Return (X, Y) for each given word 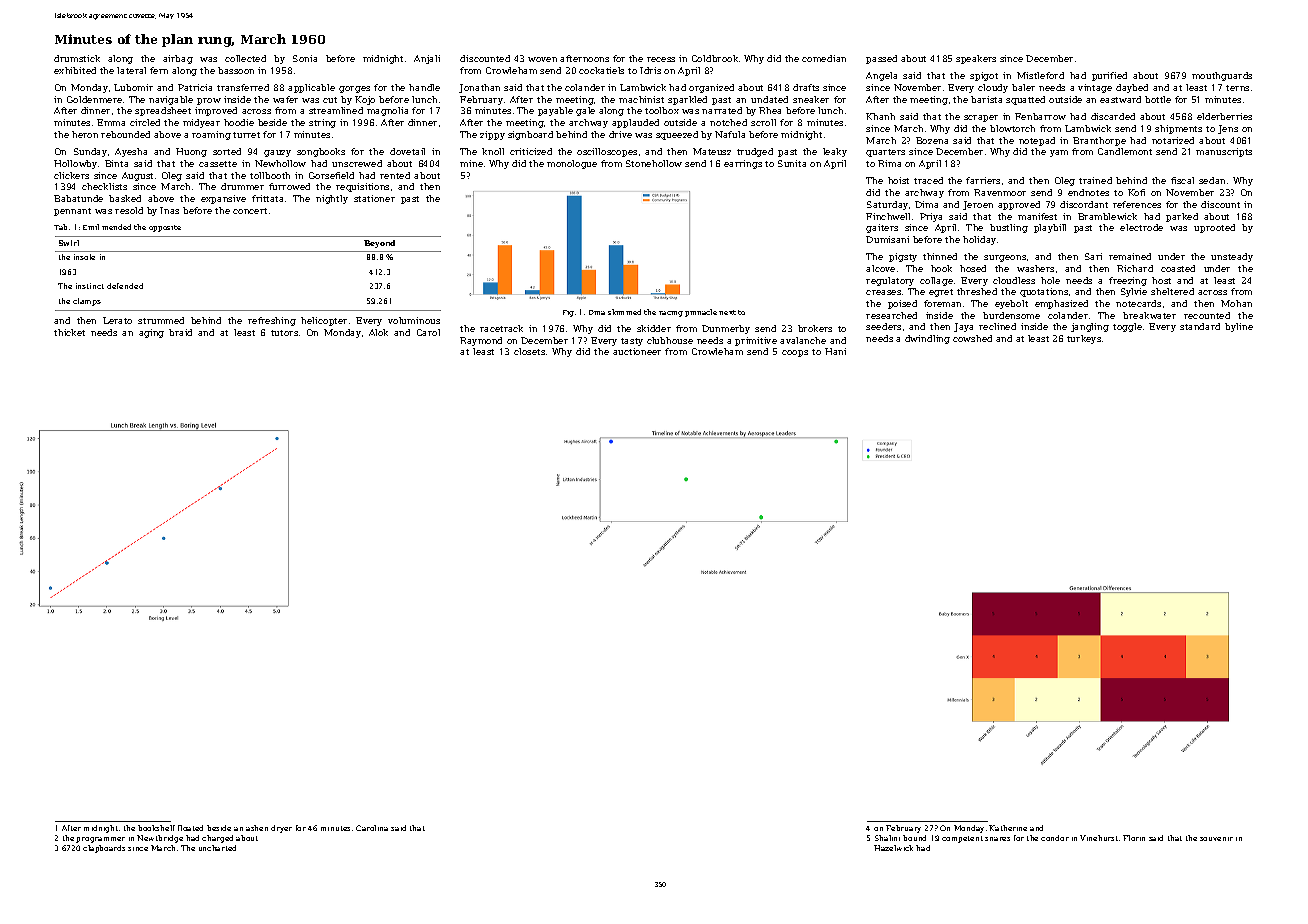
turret (246, 135)
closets (529, 351)
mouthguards (1222, 76)
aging (151, 333)
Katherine (1008, 828)
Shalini (887, 838)
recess (661, 59)
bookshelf (156, 828)
